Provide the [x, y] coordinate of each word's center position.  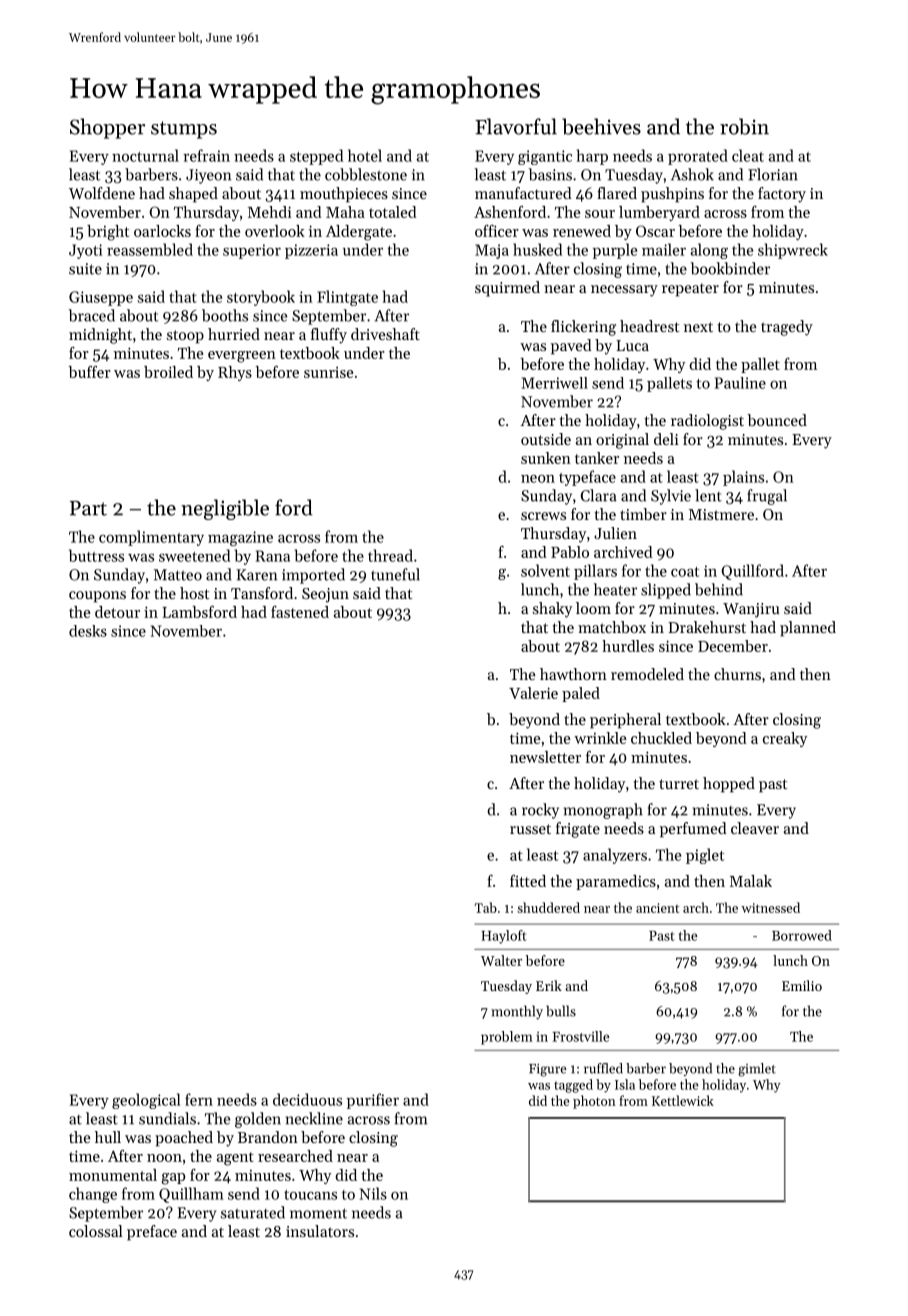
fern [199, 1099]
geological [146, 1101]
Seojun [325, 595]
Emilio [802, 985]
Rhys [235, 373]
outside [546, 439]
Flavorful [516, 126]
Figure [548, 1070]
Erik [549, 985]
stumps [184, 130]
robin [744, 126]
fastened [300, 612]
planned [808, 629]
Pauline [740, 383]
